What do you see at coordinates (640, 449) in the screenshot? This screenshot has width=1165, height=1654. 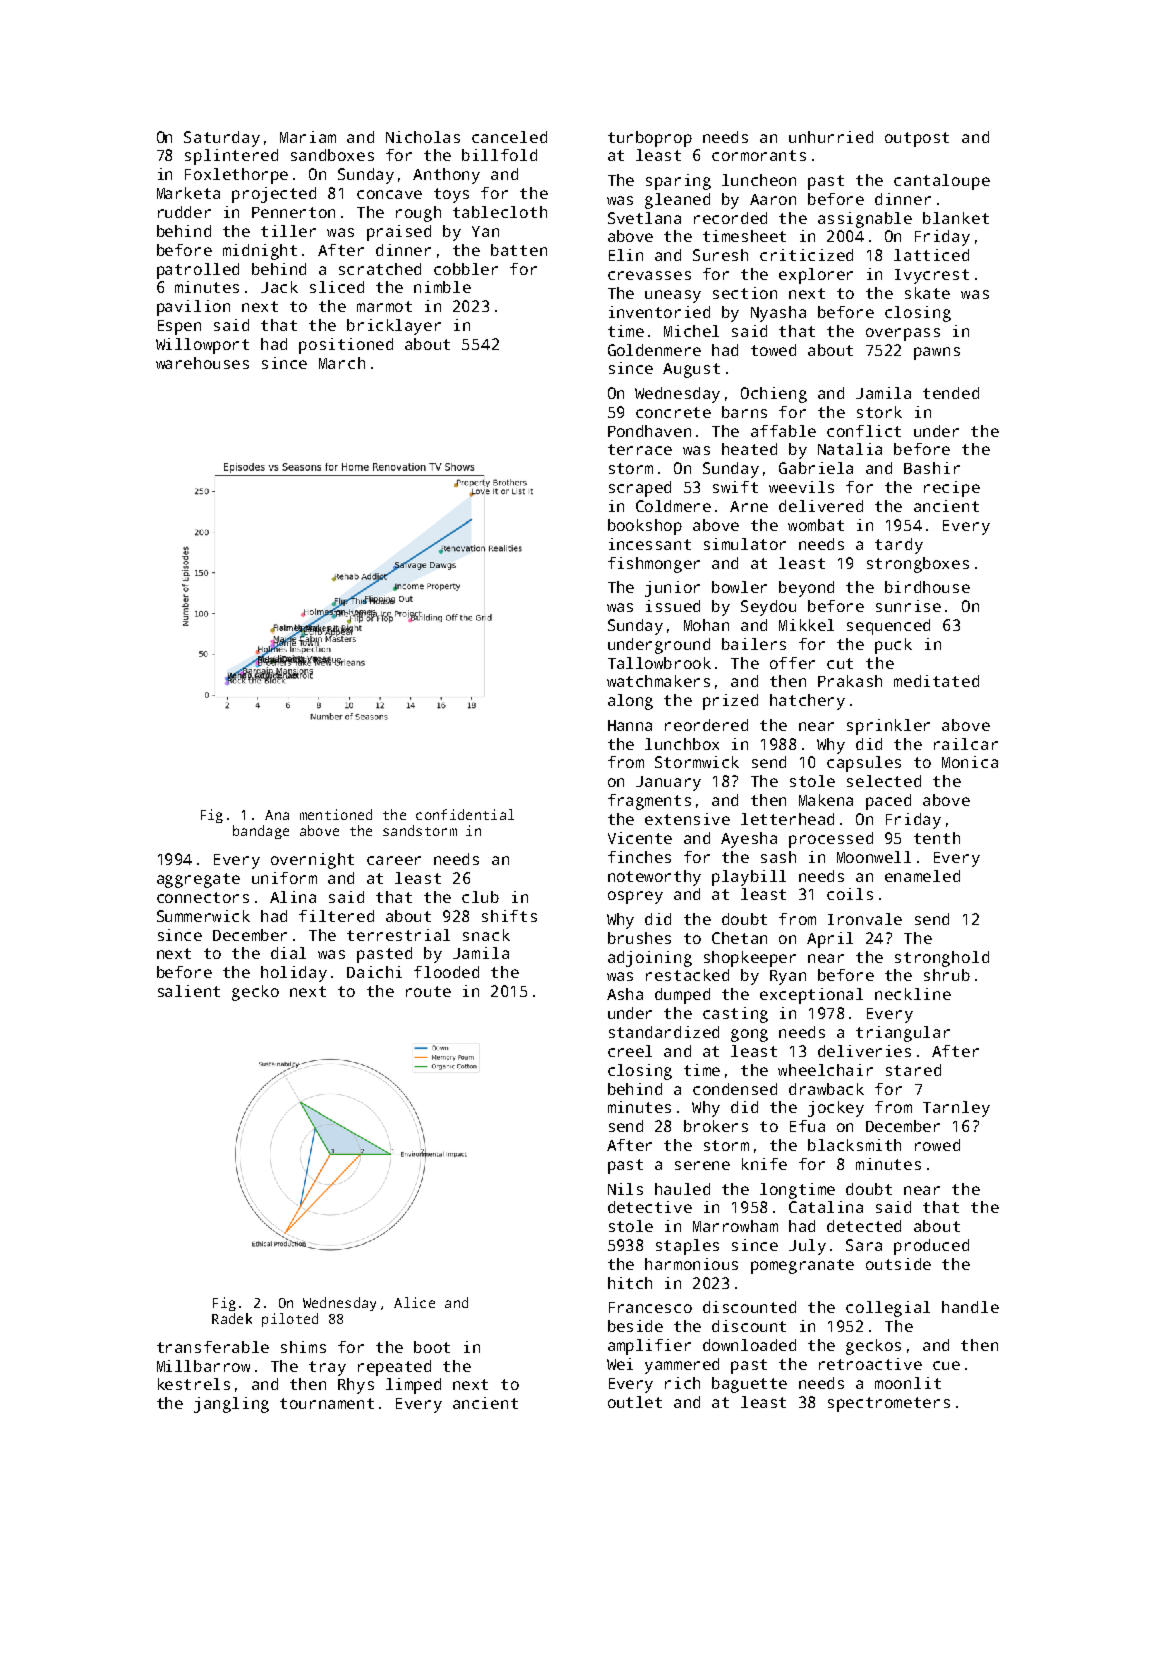 I see `terrace` at bounding box center [640, 449].
